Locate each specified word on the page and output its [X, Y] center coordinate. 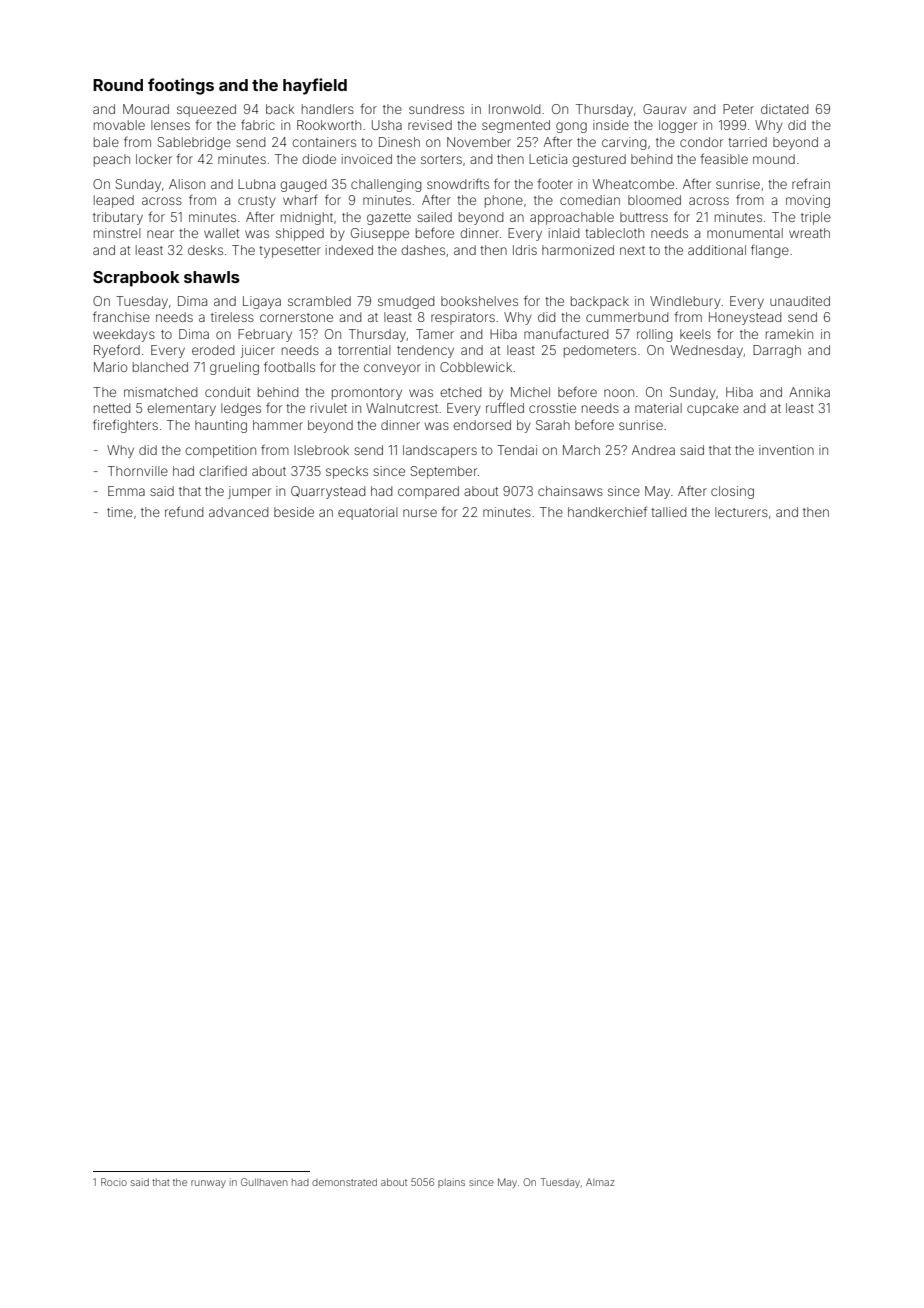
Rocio [114, 1182]
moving [808, 201]
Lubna [256, 184]
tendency [425, 351]
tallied [668, 512]
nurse [420, 513]
